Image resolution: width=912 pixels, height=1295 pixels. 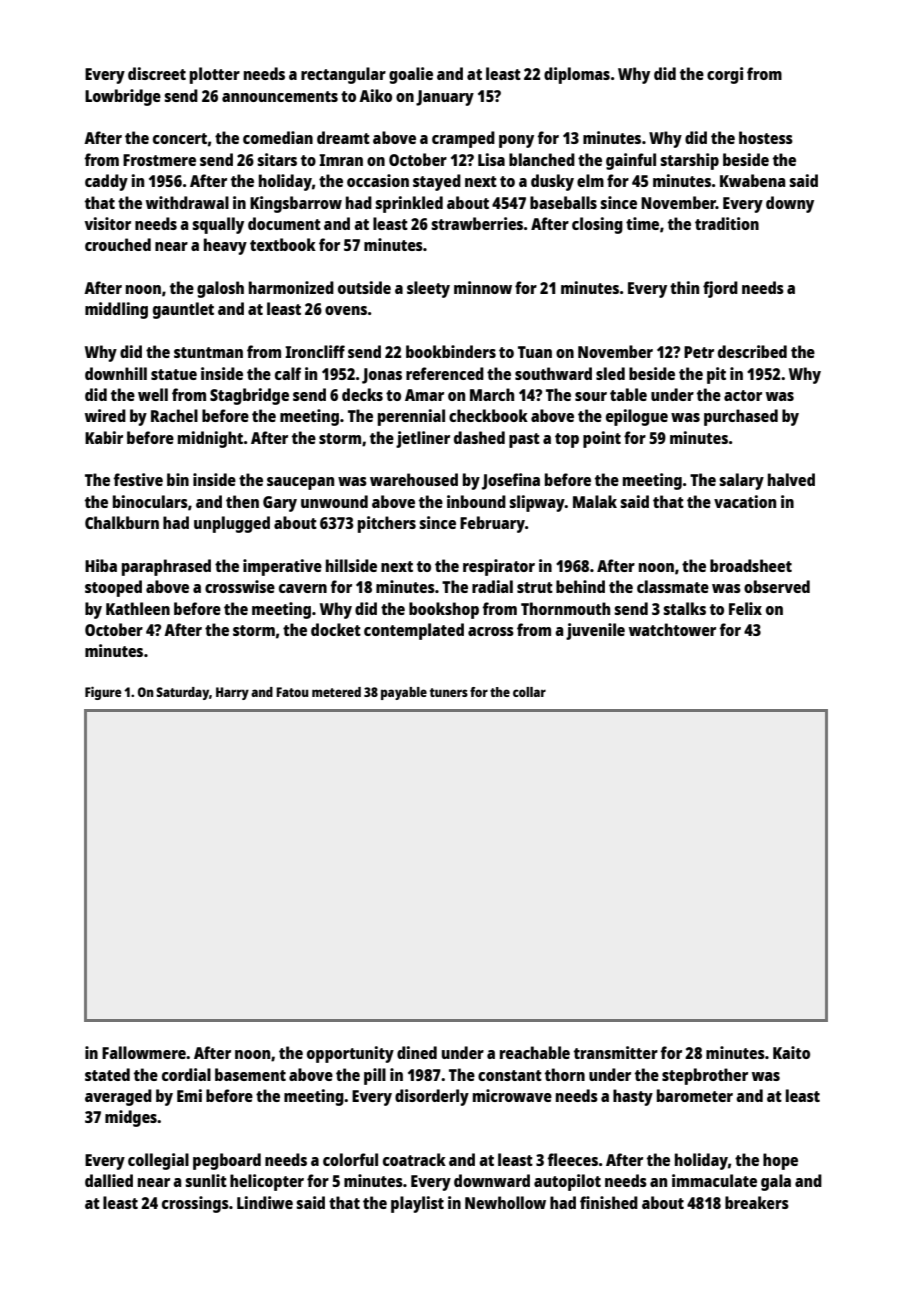 I want to click on playlist, so click(x=417, y=1204).
